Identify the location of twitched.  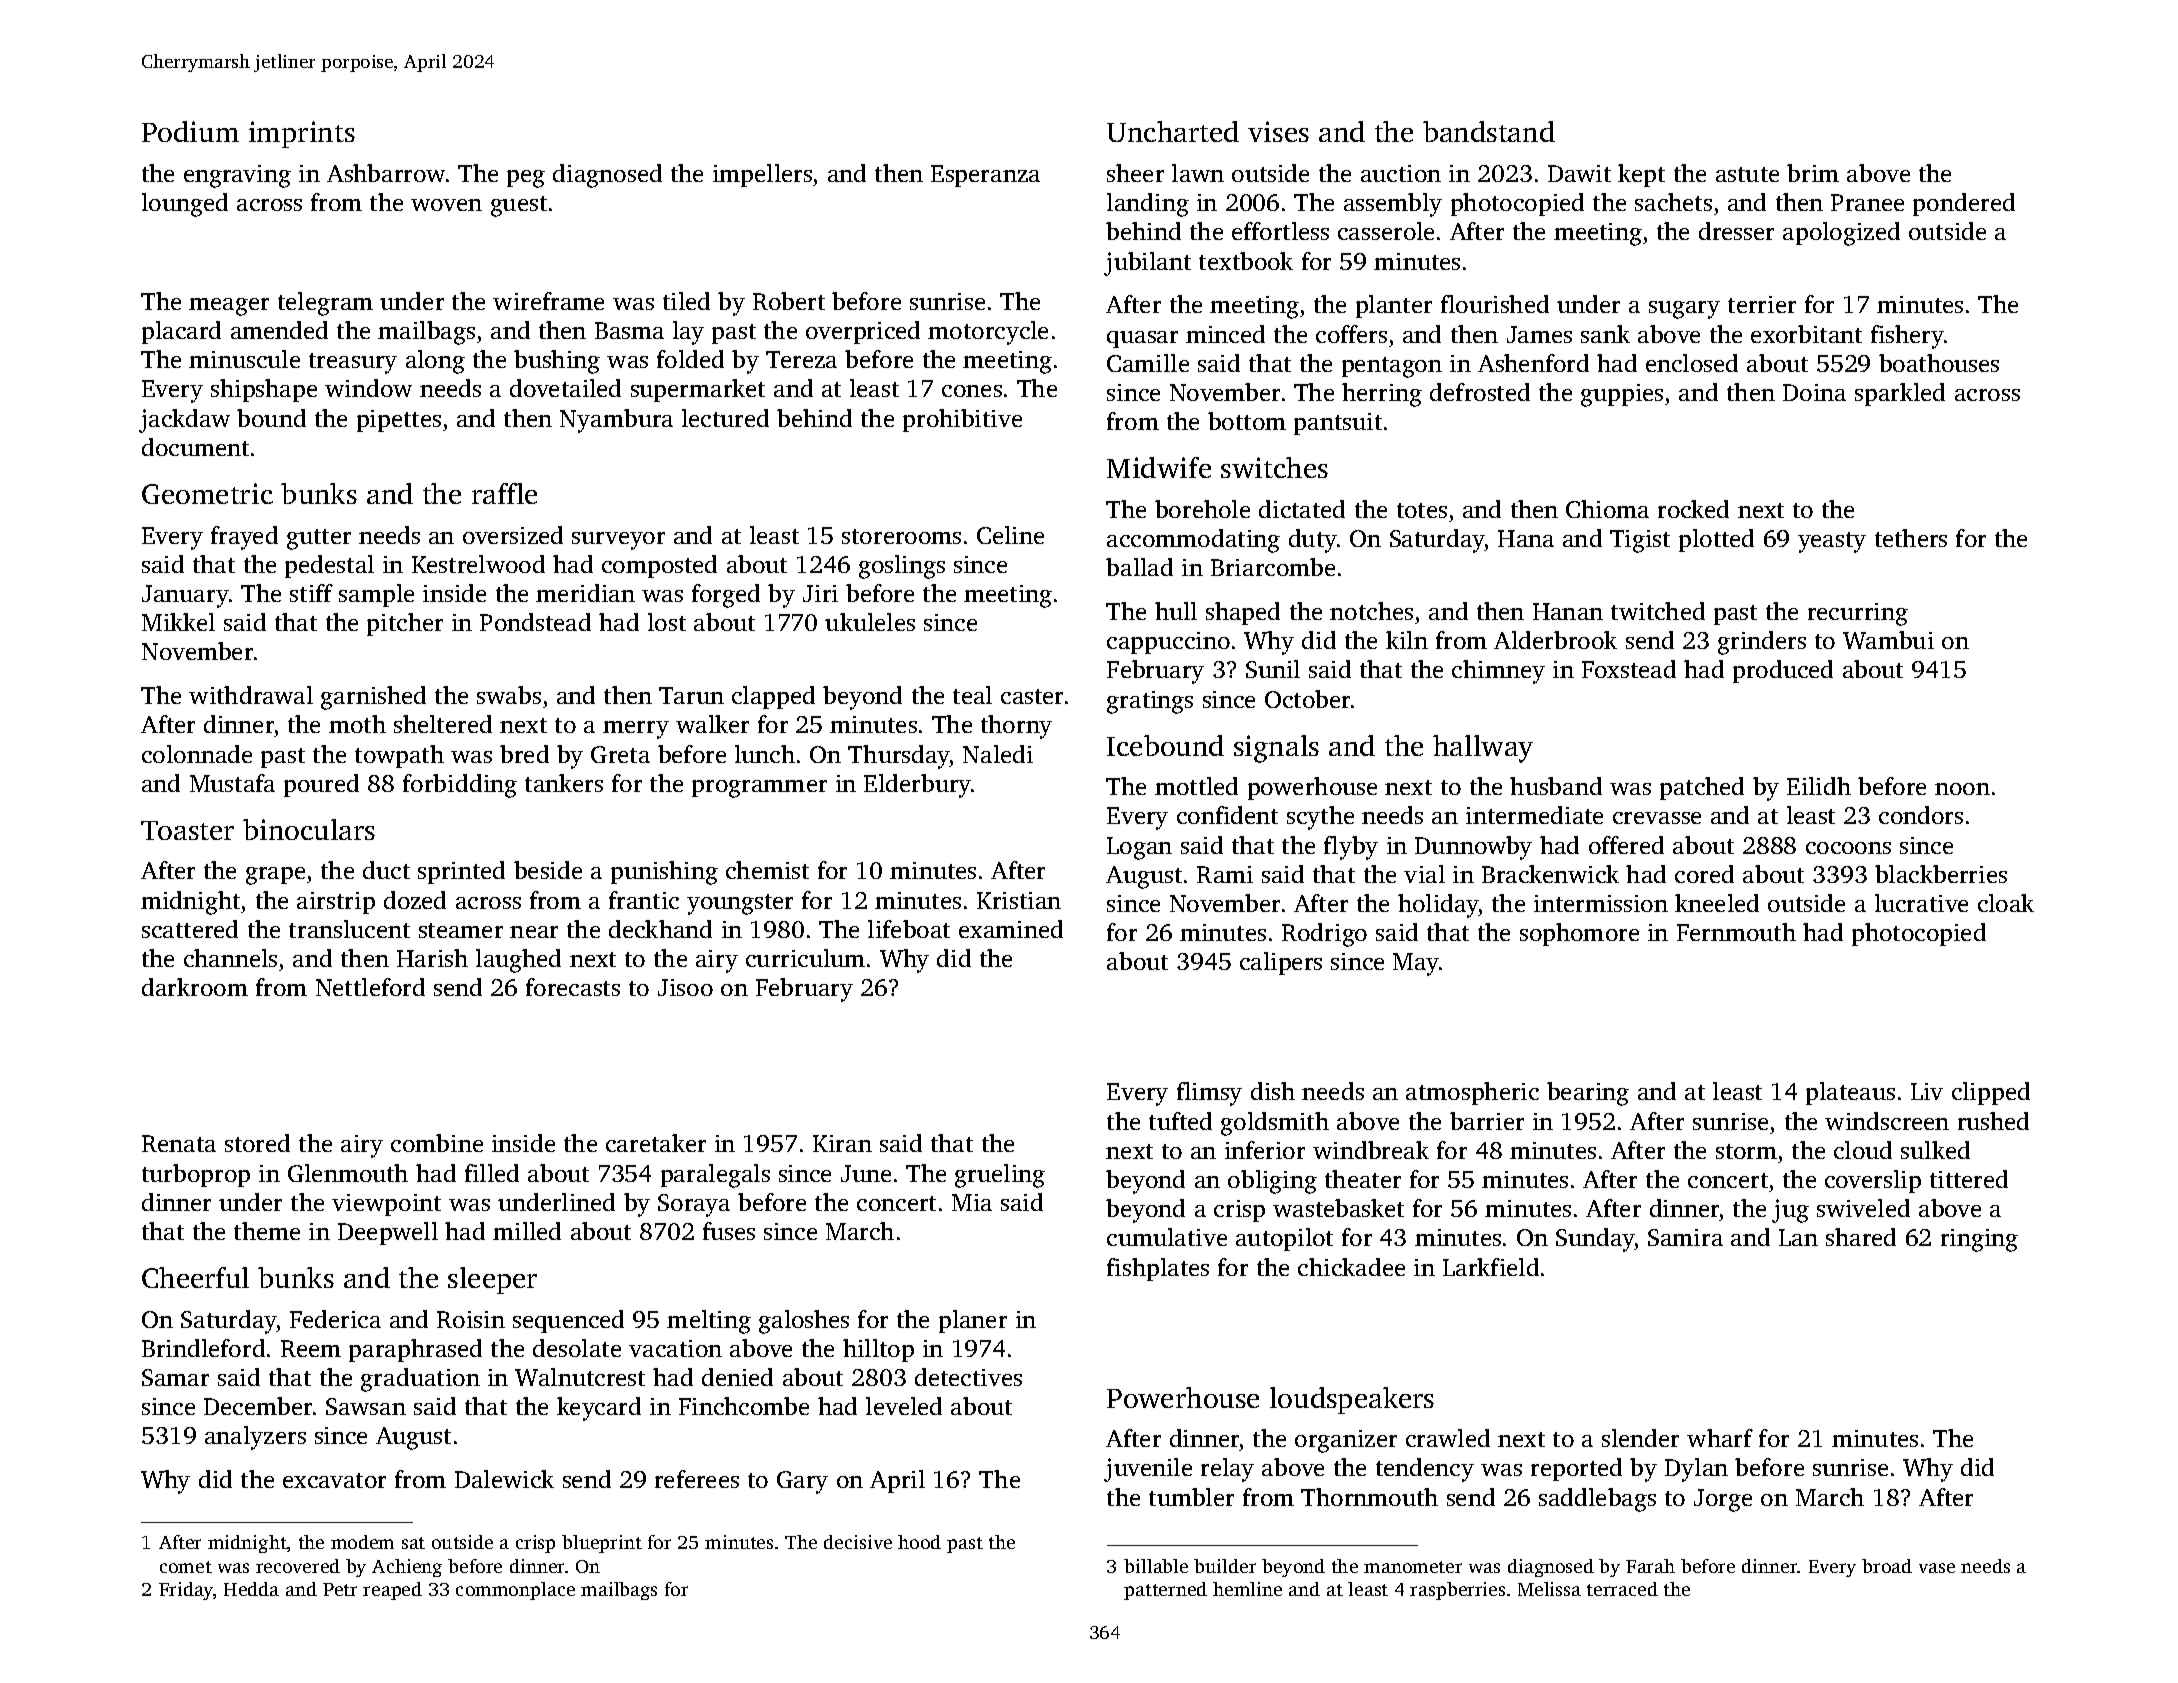
(1658, 611).
